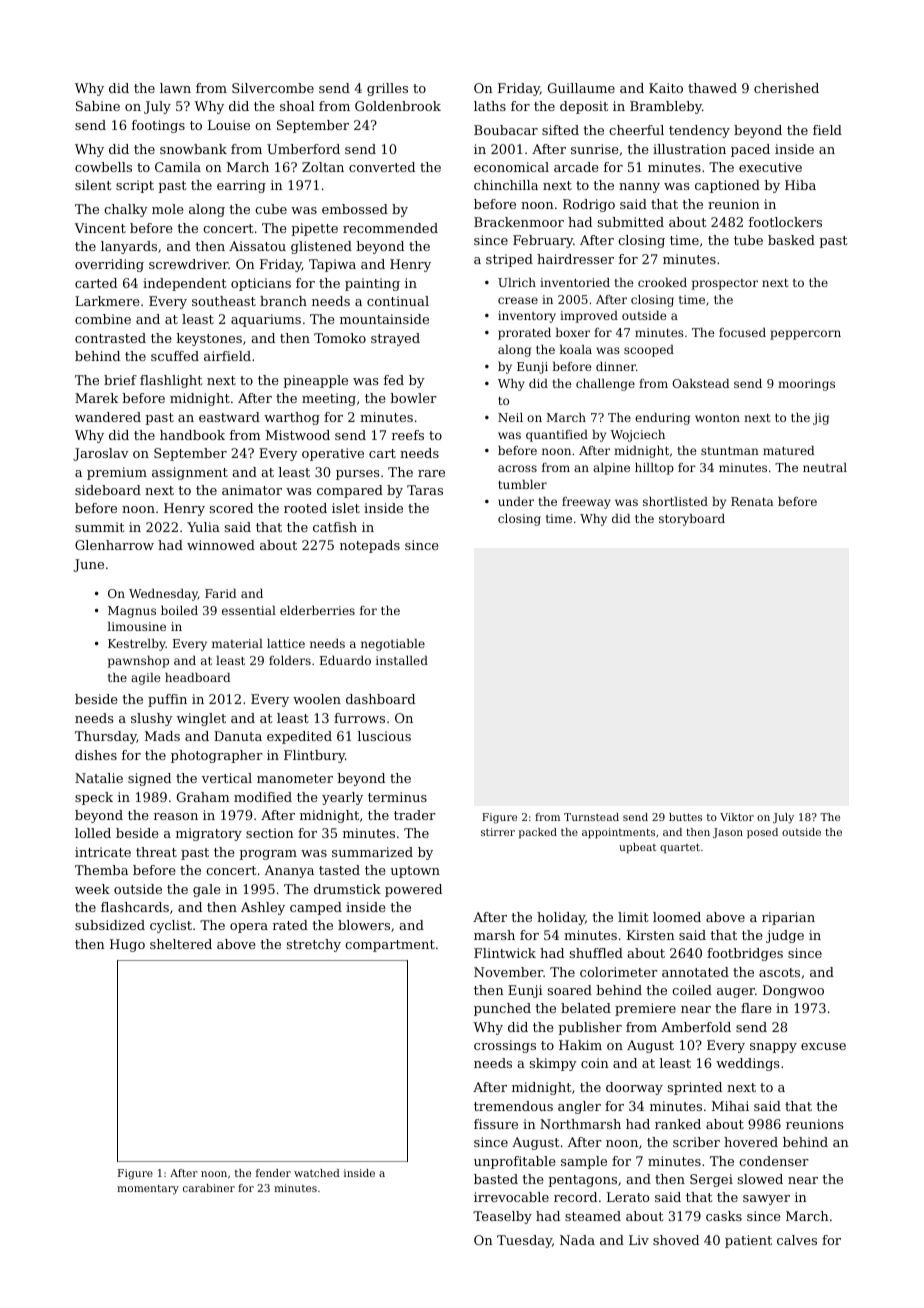 This image has width=924, height=1308. Describe the element at coordinates (114, 545) in the image. I see `Glenharrow` at that location.
